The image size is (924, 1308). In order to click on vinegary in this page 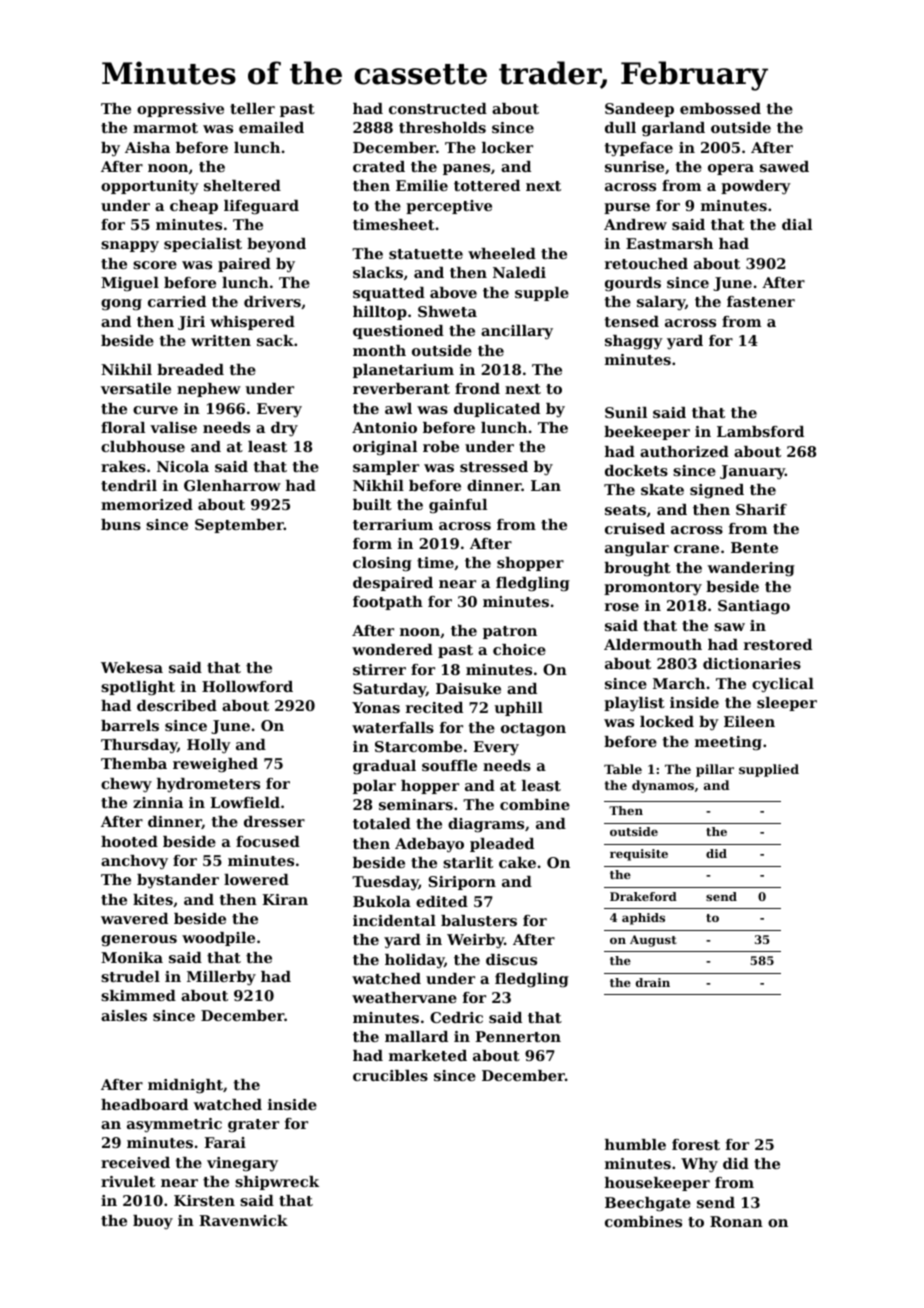, I will do `click(242, 1164)`.
